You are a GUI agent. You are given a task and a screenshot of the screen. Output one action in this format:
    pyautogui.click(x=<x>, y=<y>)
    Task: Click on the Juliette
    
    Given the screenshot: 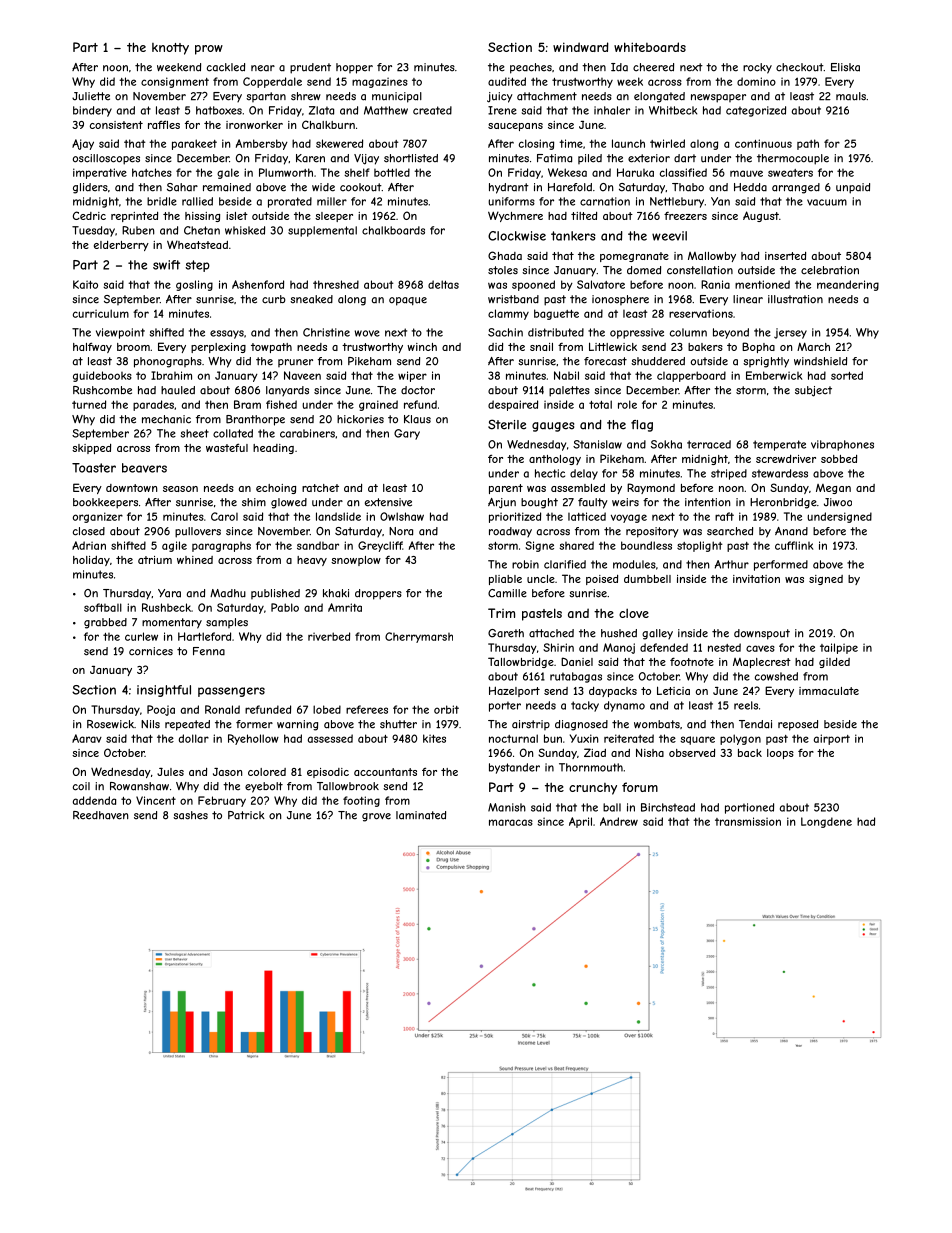 What is the action you would take?
    pyautogui.click(x=91, y=96)
